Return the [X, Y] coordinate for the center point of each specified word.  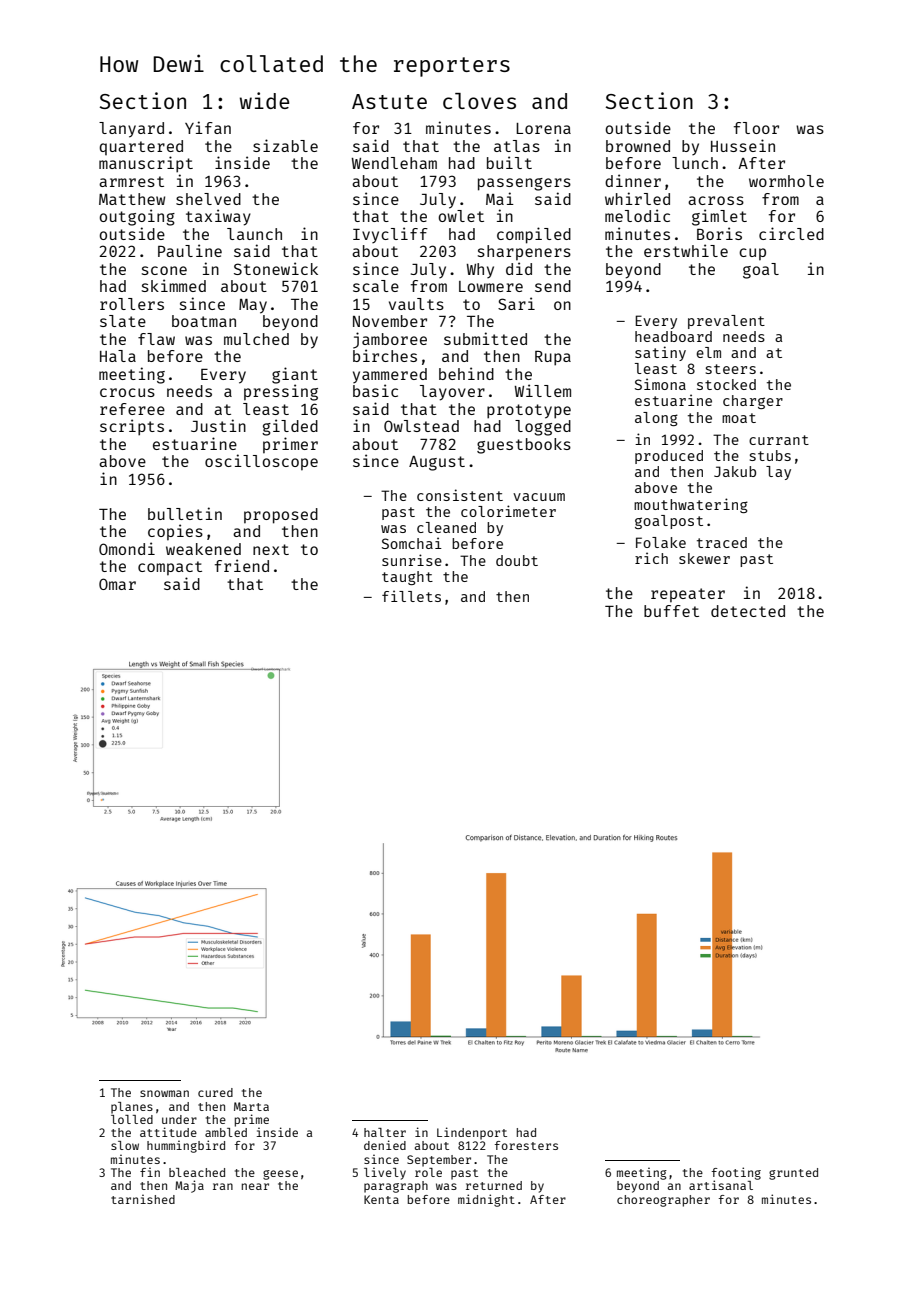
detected [748, 611]
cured [215, 1092]
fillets [411, 596]
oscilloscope [261, 462]
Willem [542, 390]
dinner [633, 180]
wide [264, 100]
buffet [671, 611]
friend [242, 565]
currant [779, 440]
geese [280, 1175]
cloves [479, 101]
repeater [688, 595]
